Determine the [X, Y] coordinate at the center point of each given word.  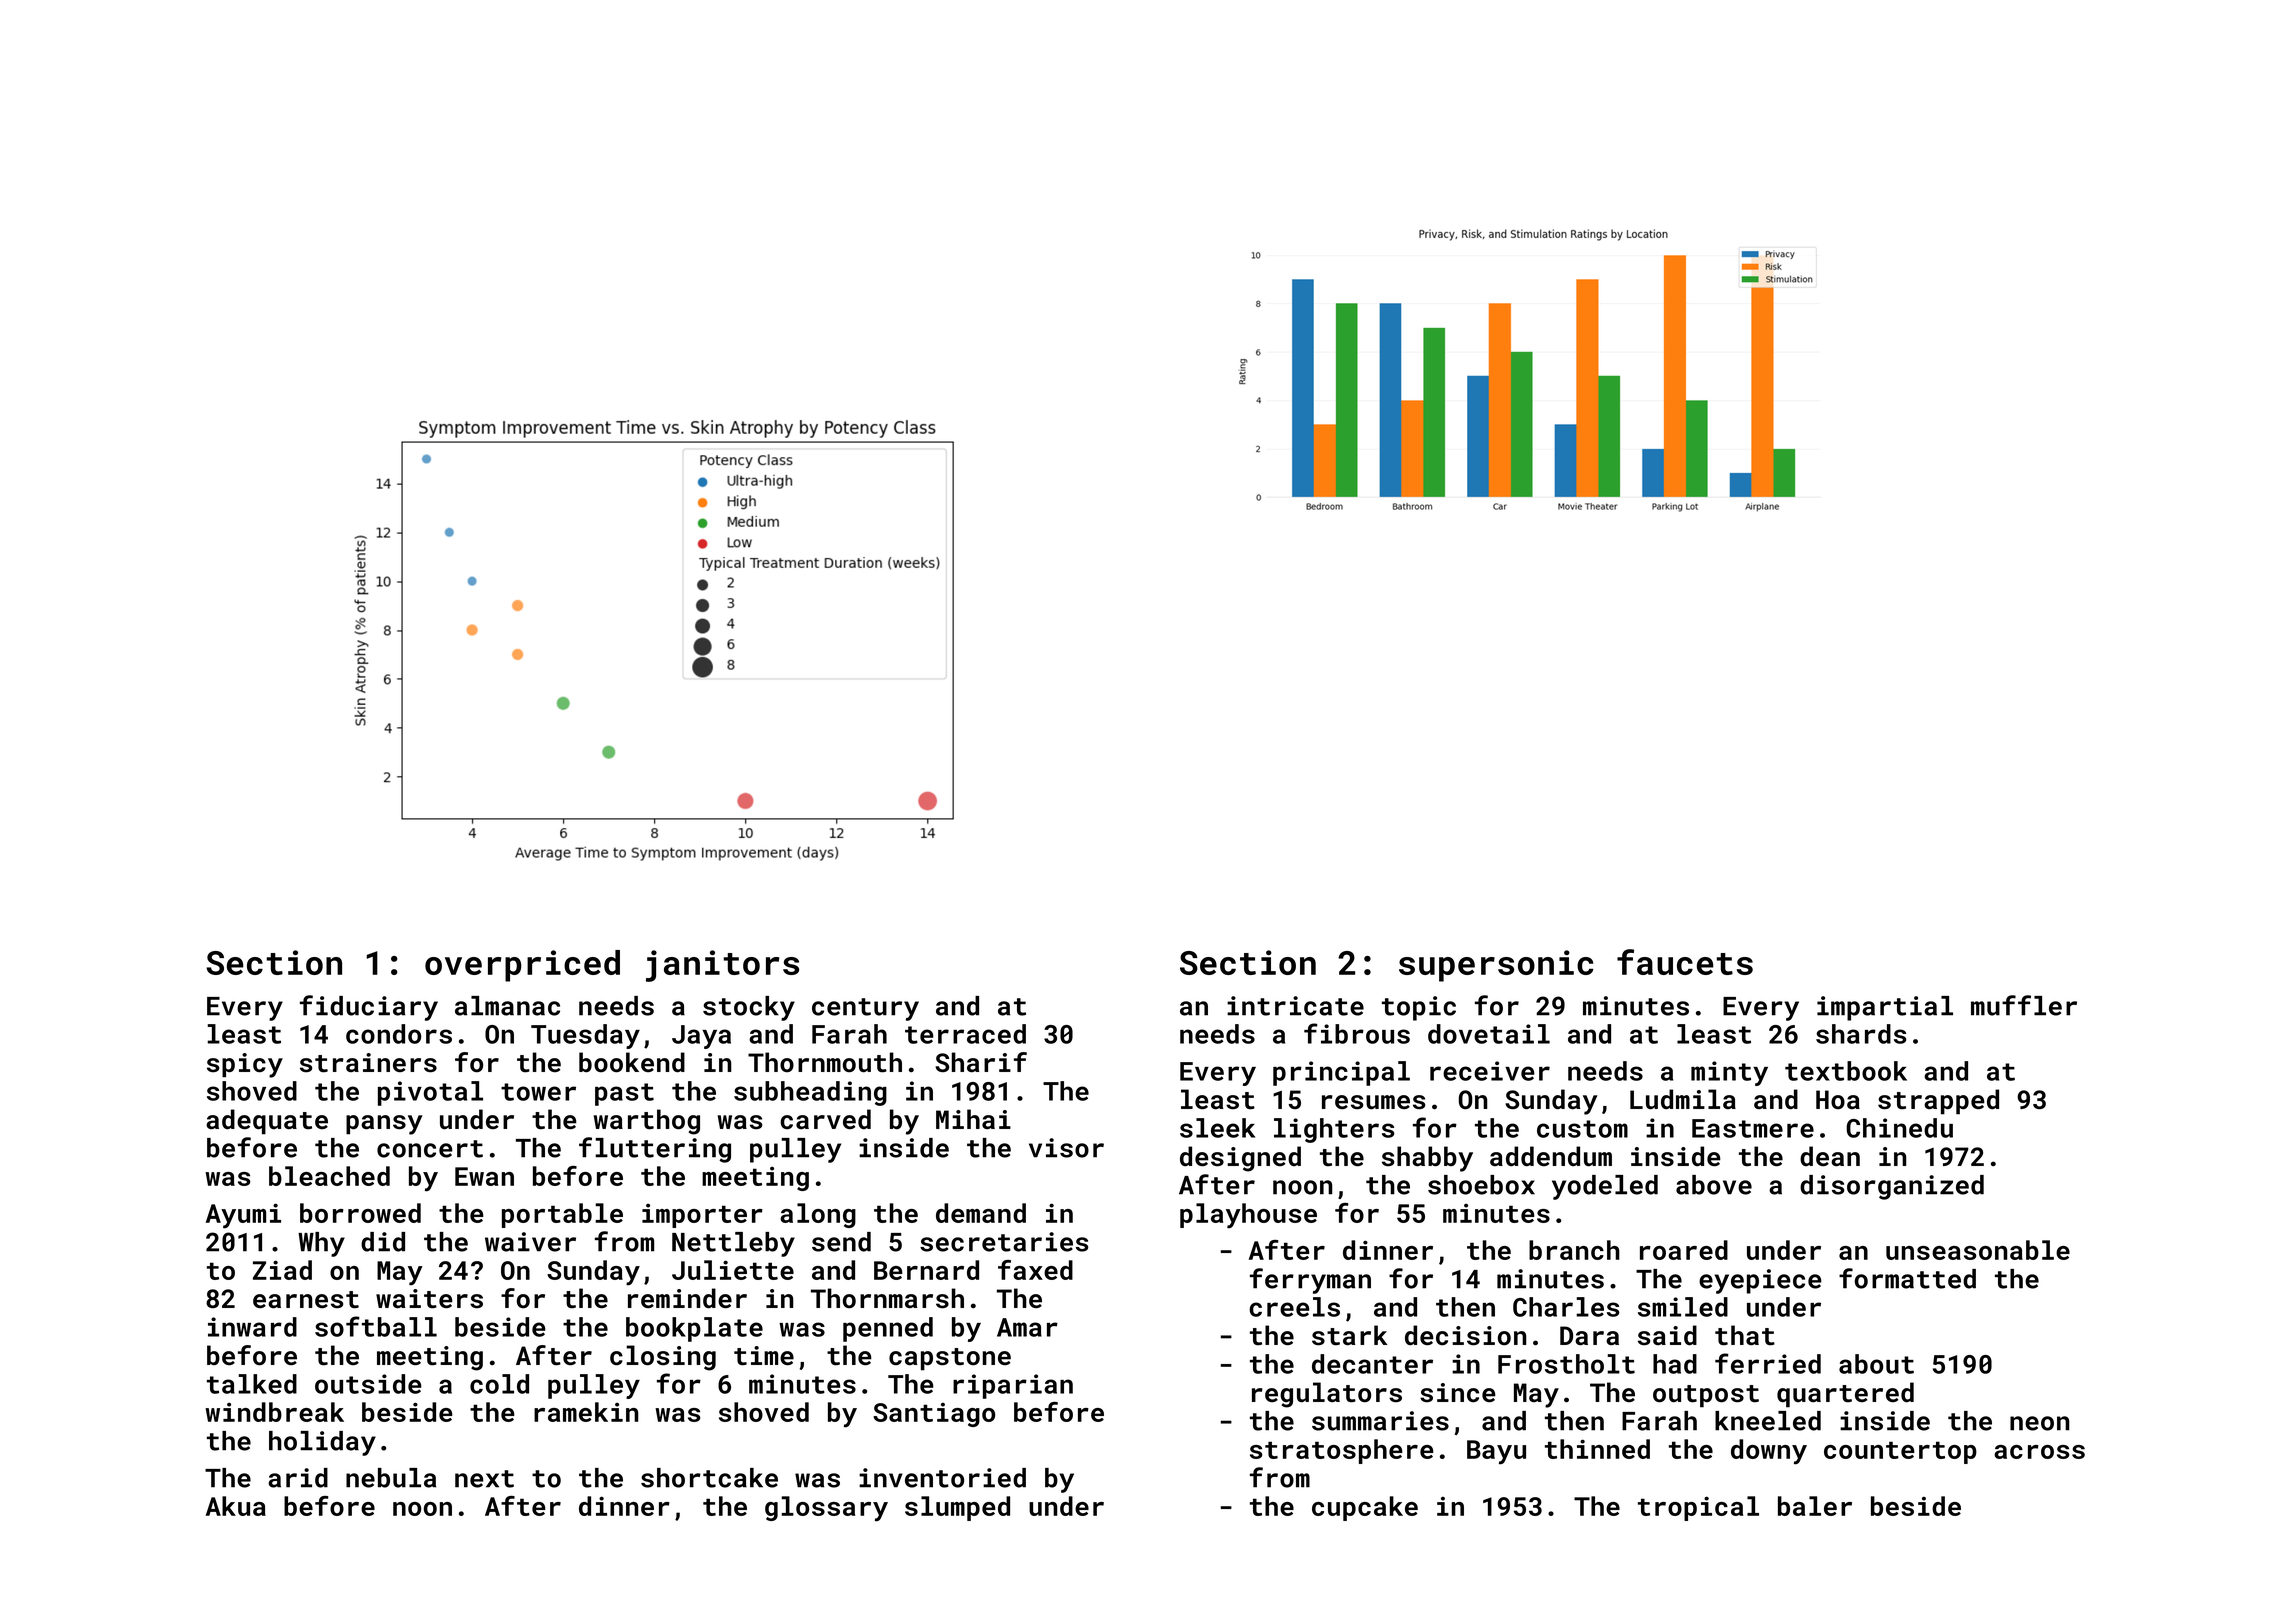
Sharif [981, 1062]
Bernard [926, 1270]
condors [399, 1034]
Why [321, 1244]
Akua [236, 1506]
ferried [1768, 1363]
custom [1582, 1129]
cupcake [1365, 1508]
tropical [1698, 1508]
